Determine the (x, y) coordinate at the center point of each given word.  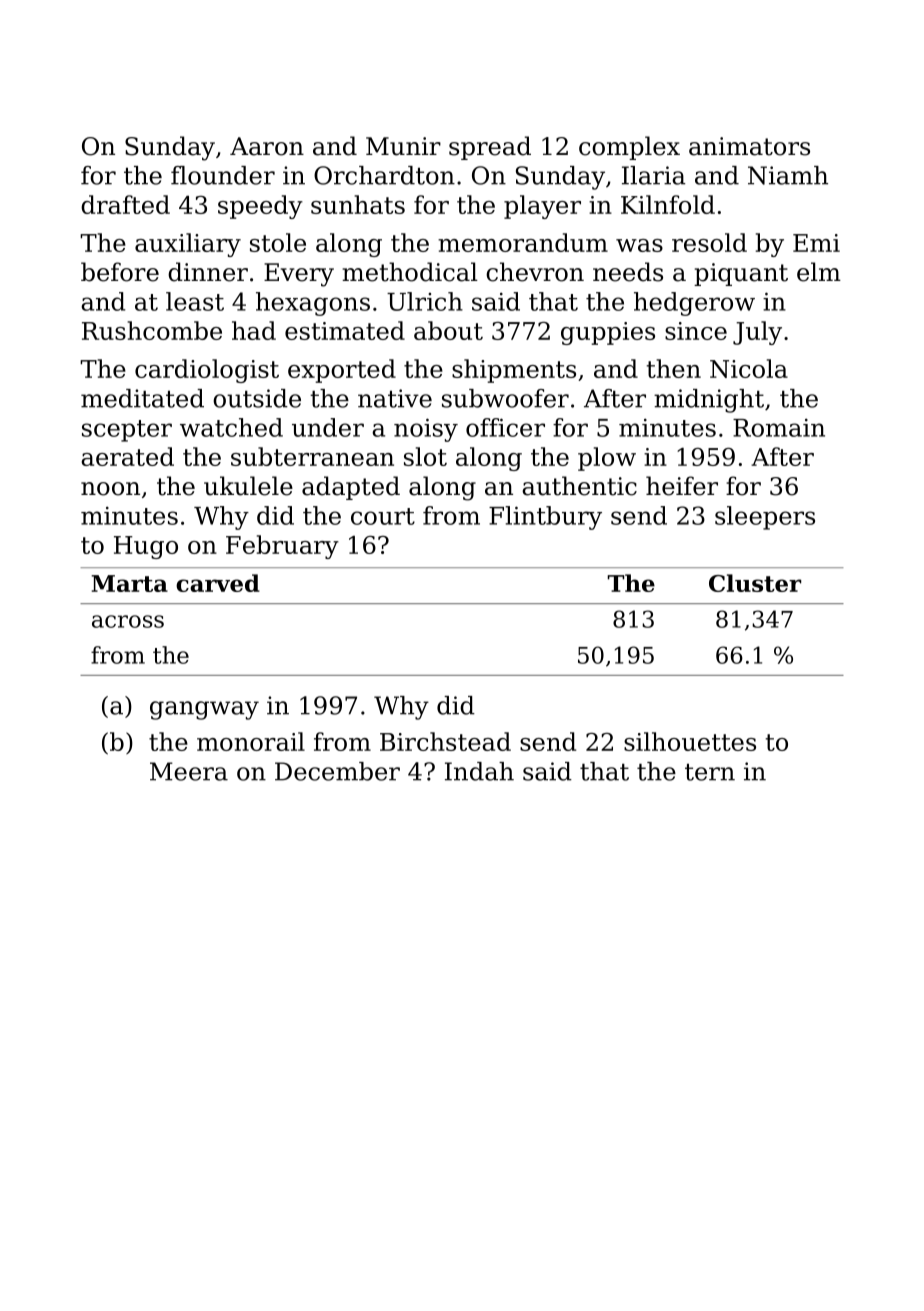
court (383, 516)
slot (425, 456)
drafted (125, 204)
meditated (142, 398)
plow (607, 459)
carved (218, 583)
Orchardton (384, 175)
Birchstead (445, 741)
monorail (251, 741)
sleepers (765, 518)
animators (749, 146)
